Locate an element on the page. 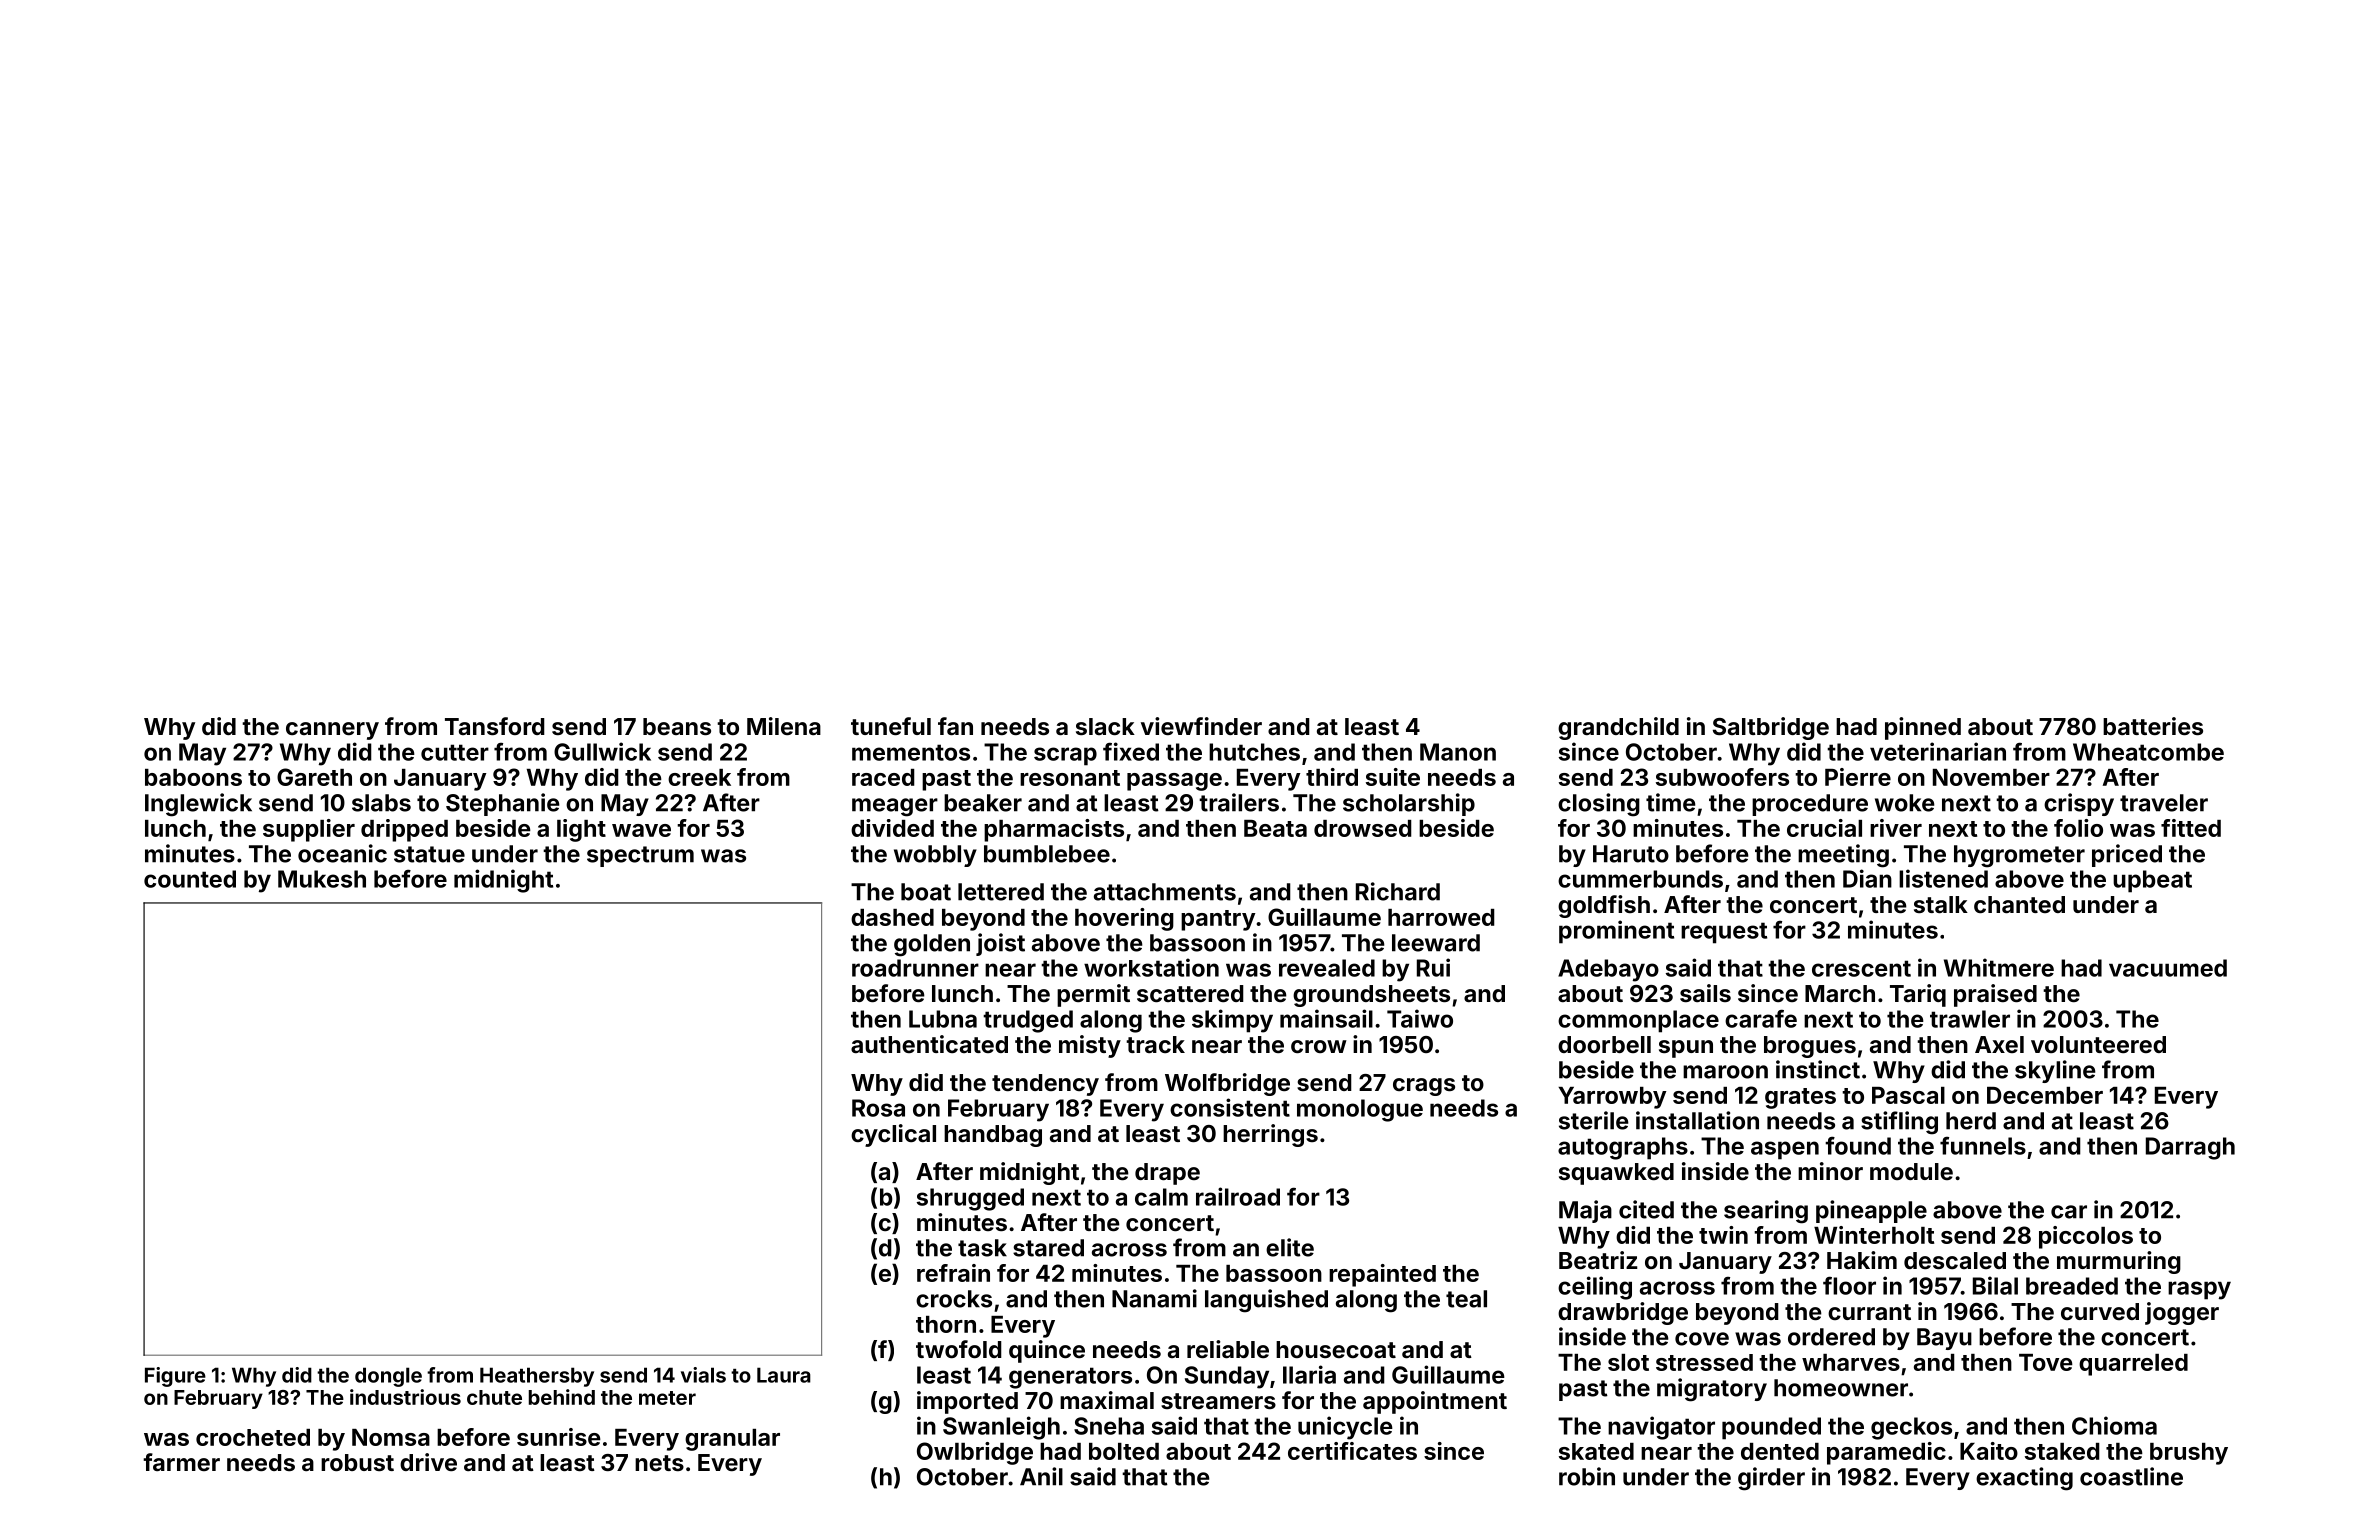  ordered is located at coordinates (1831, 1337).
